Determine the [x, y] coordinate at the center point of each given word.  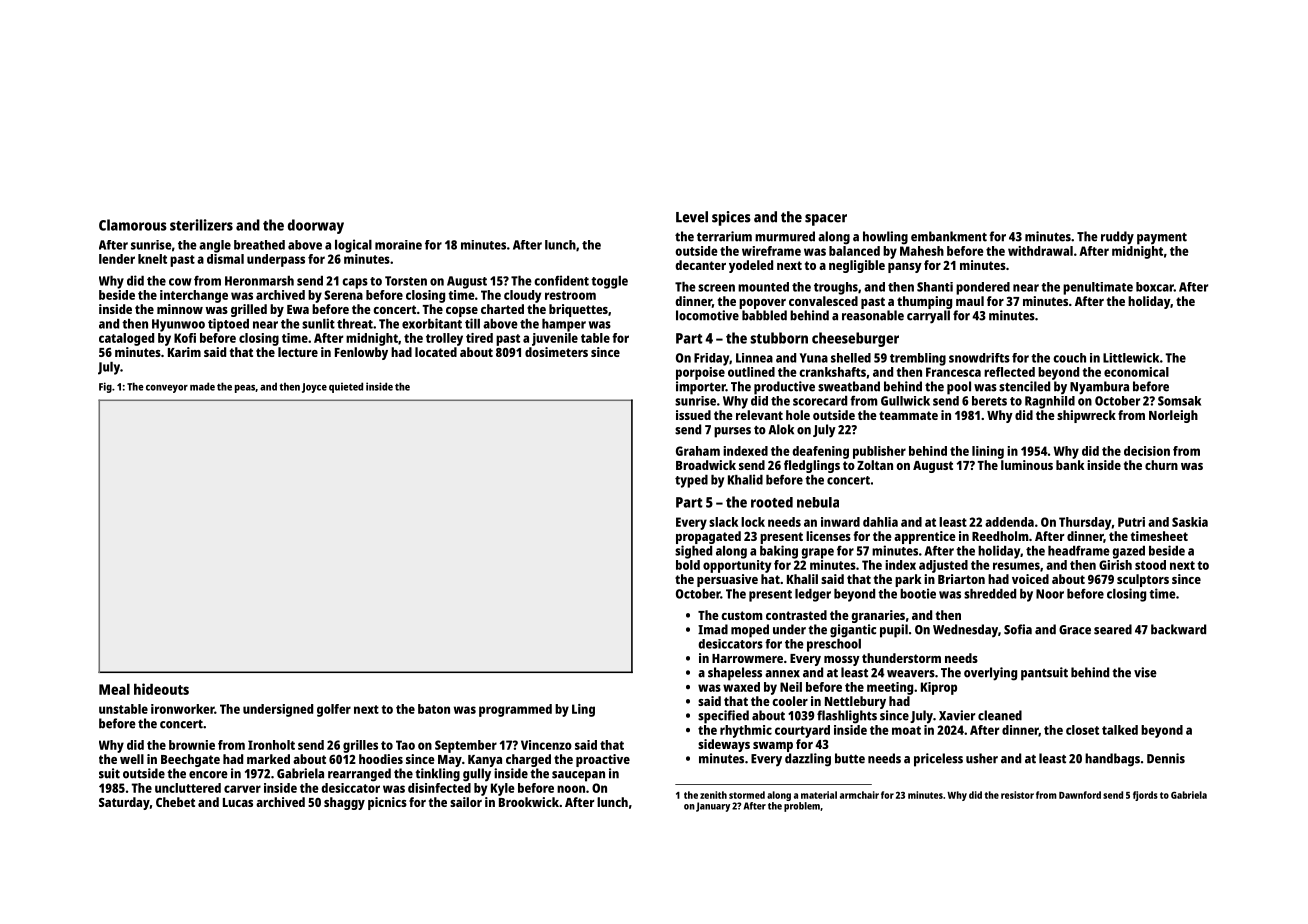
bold [688, 565]
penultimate [1098, 288]
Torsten [406, 281]
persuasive [727, 580]
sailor [466, 802]
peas [245, 389]
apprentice [925, 537]
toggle [609, 282]
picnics [387, 803]
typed [691, 481]
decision [1147, 451]
